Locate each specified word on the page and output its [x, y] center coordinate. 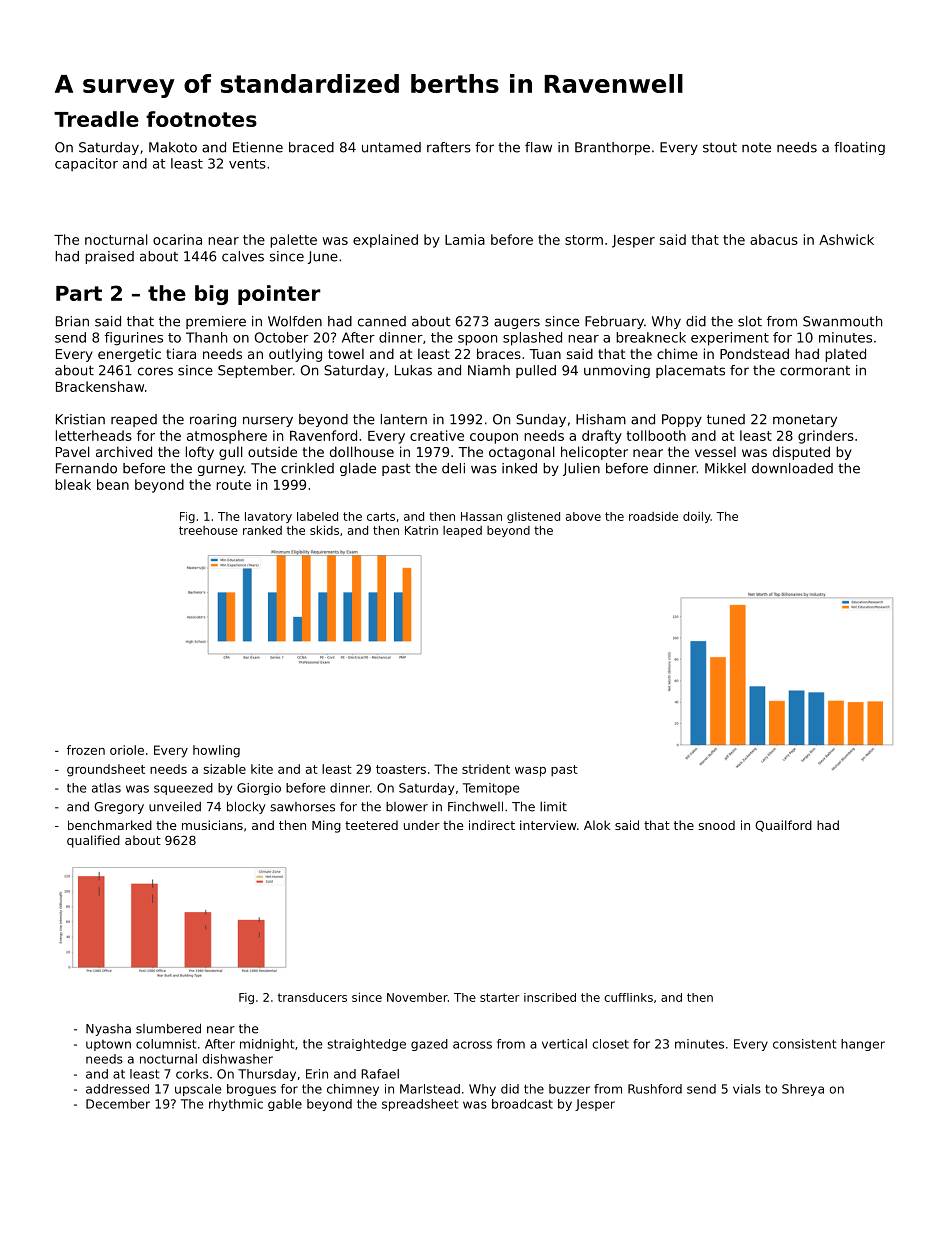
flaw [538, 147]
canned [382, 321]
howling [216, 751]
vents [247, 164]
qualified [93, 841]
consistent [804, 1044]
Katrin [421, 530]
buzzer [569, 1089]
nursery [268, 421]
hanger [863, 1045]
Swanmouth [842, 321]
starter [500, 997]
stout [720, 147]
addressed [117, 1089]
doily [697, 517]
